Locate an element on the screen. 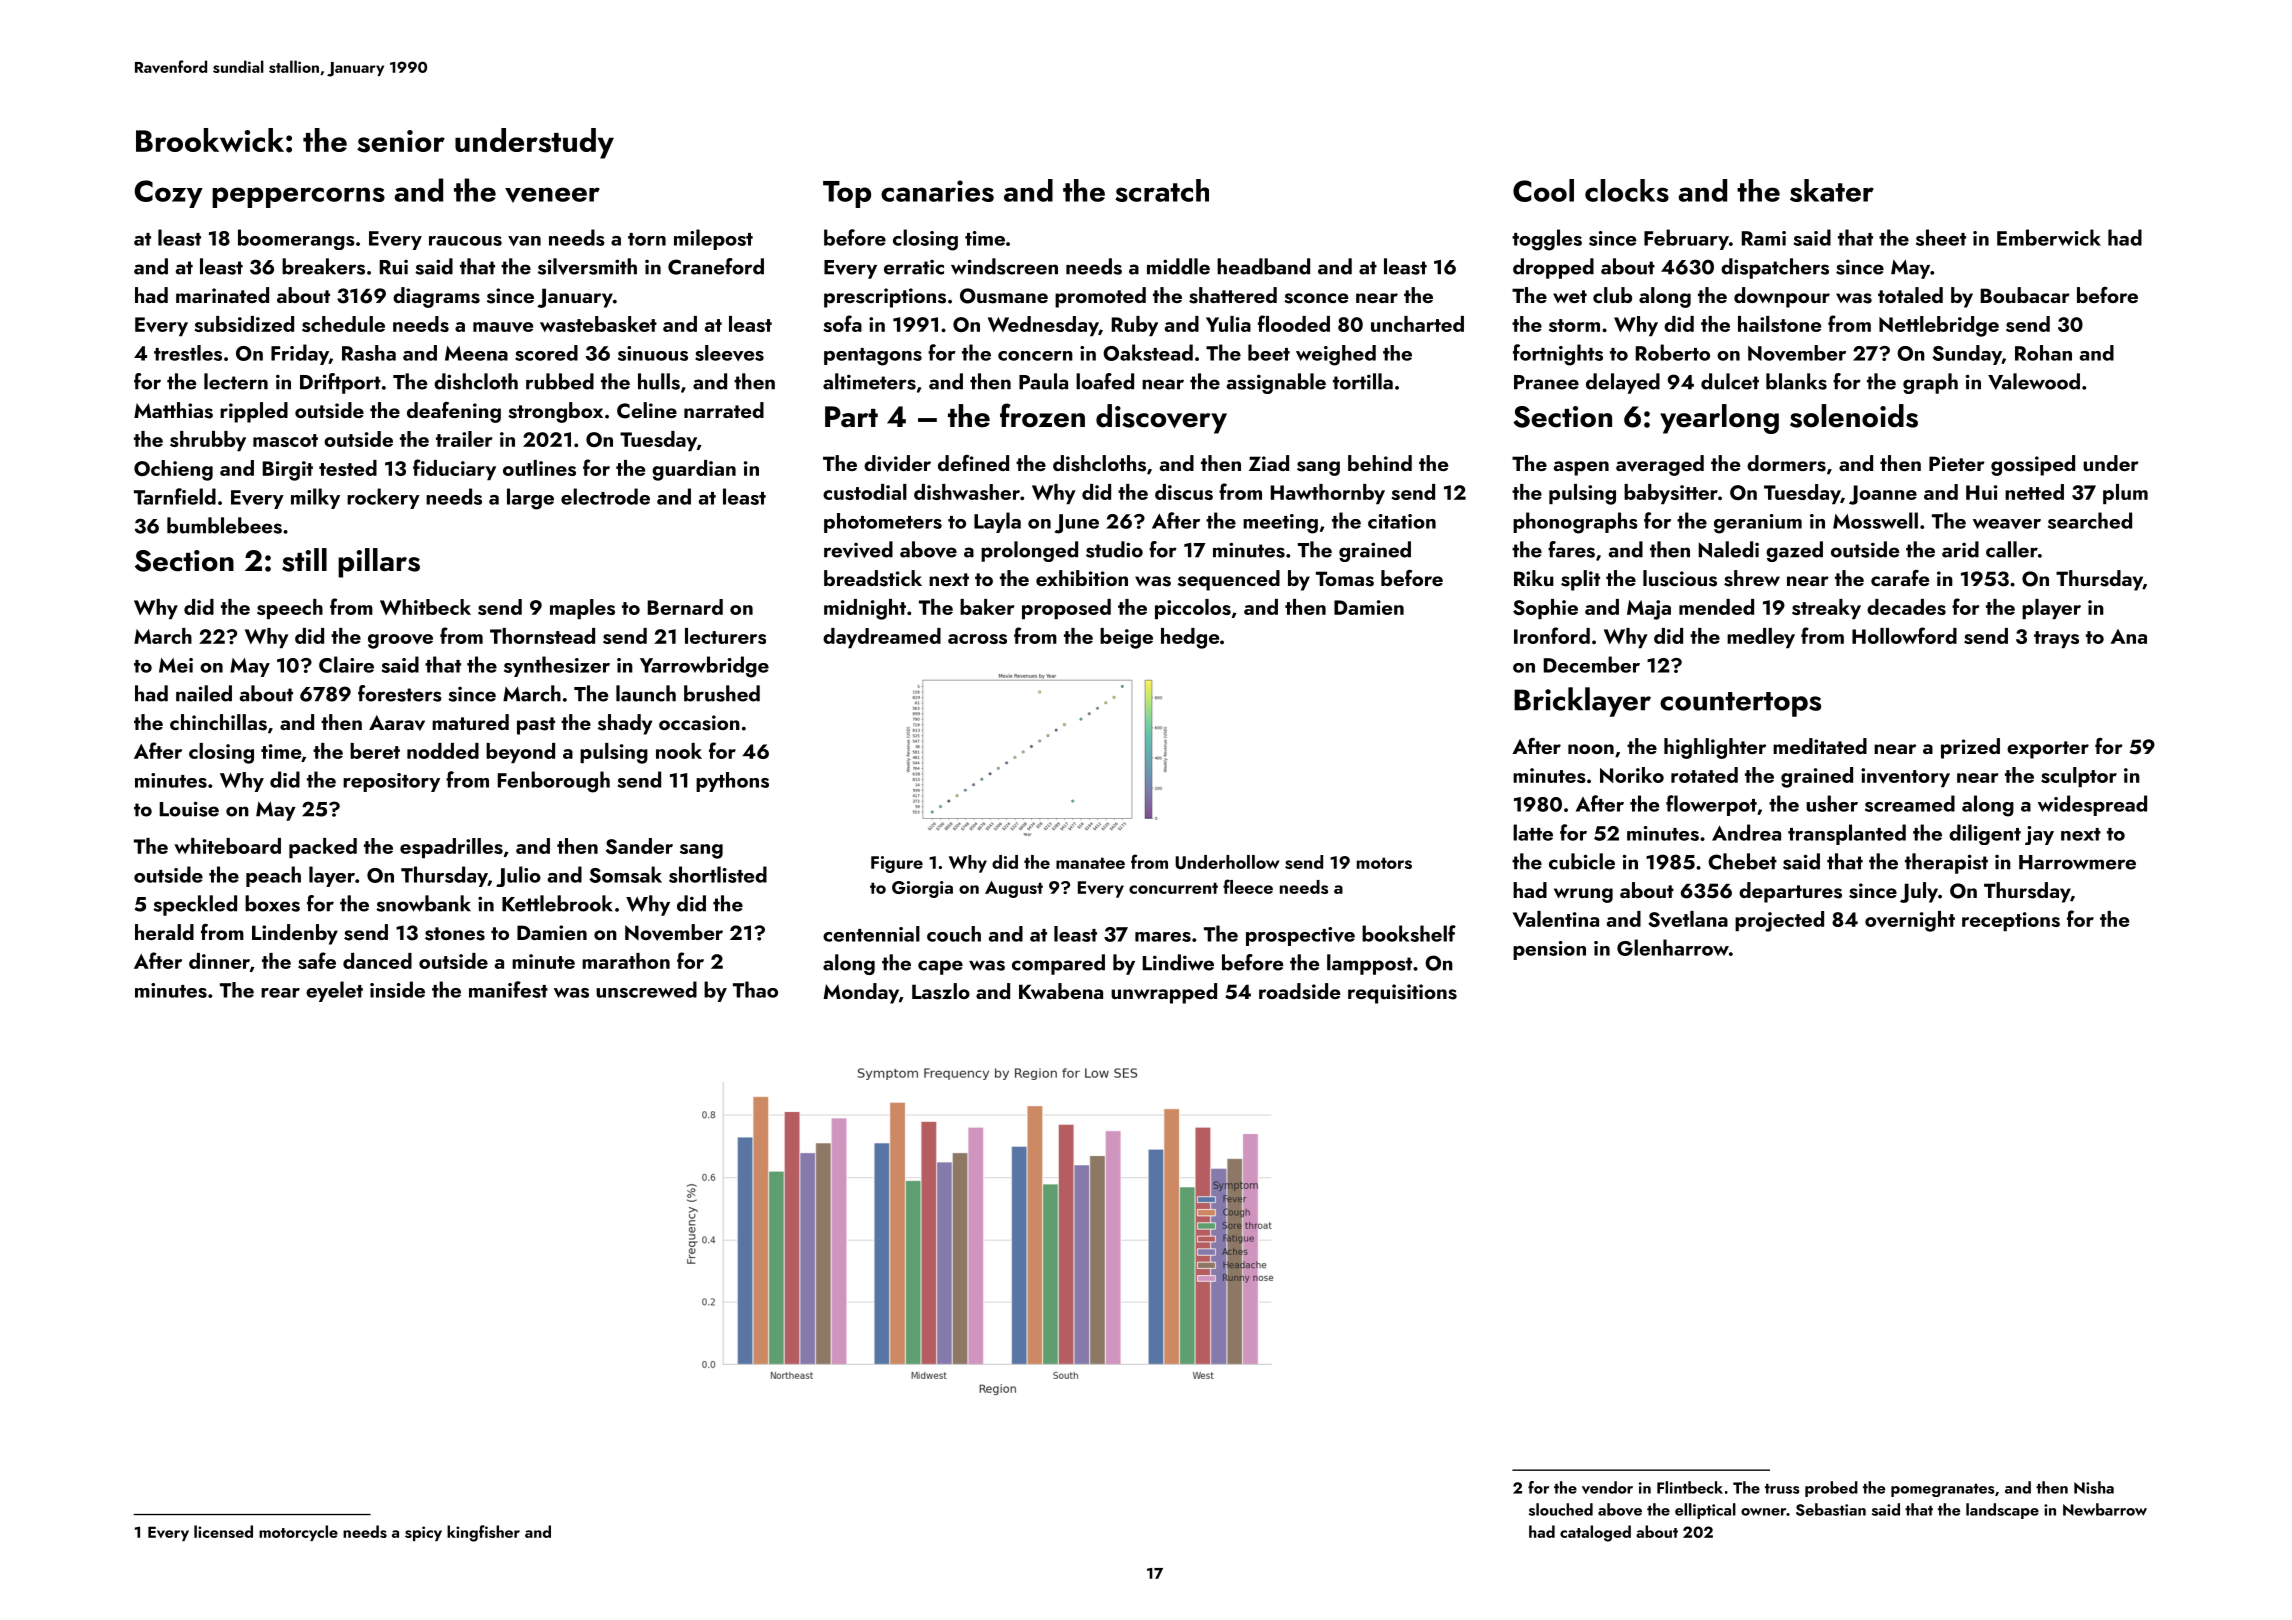 This screenshot has width=2292, height=1620. kingfisher is located at coordinates (483, 1533).
